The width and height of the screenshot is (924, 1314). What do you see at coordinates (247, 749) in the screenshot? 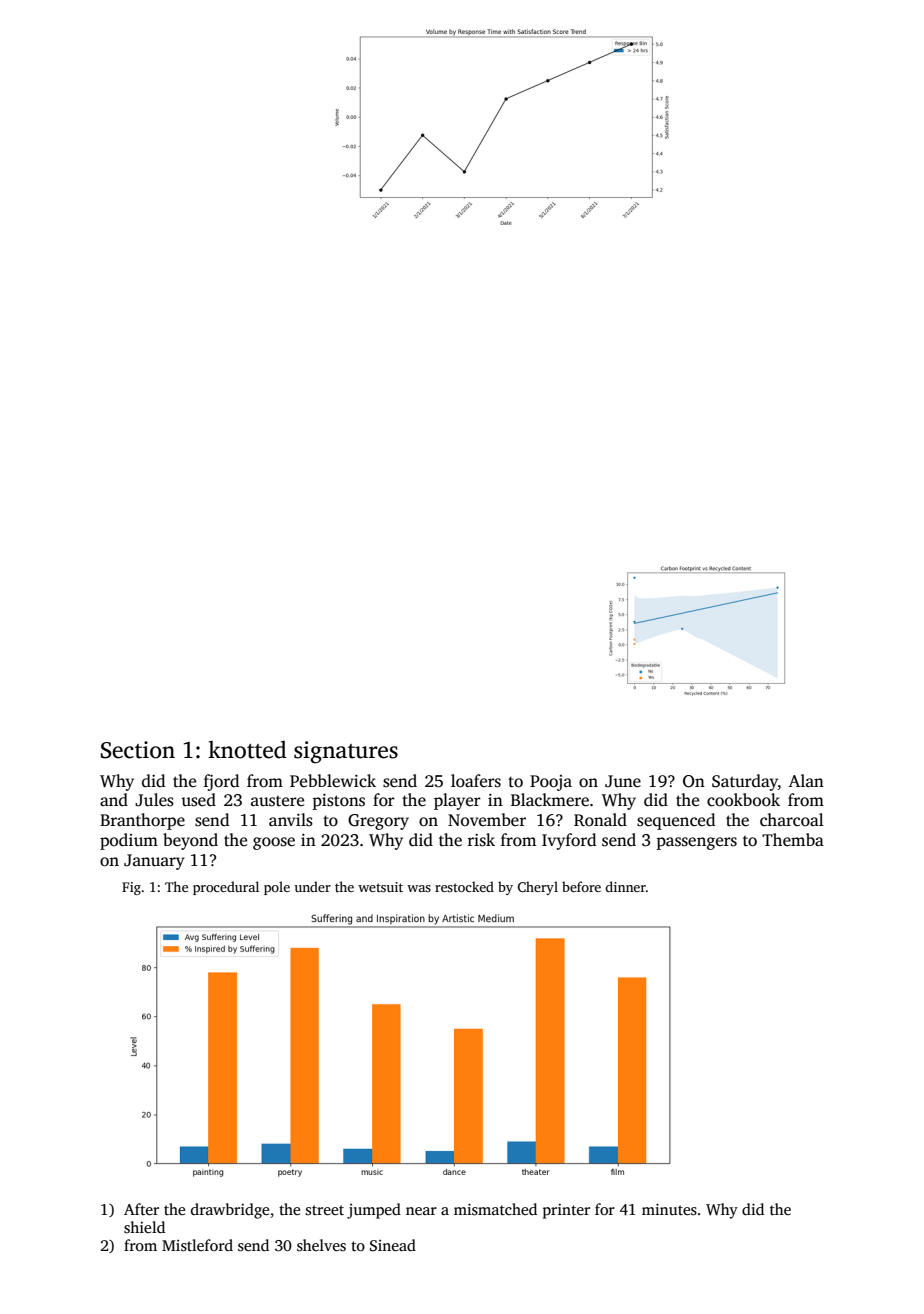
I see `knotted` at bounding box center [247, 749].
